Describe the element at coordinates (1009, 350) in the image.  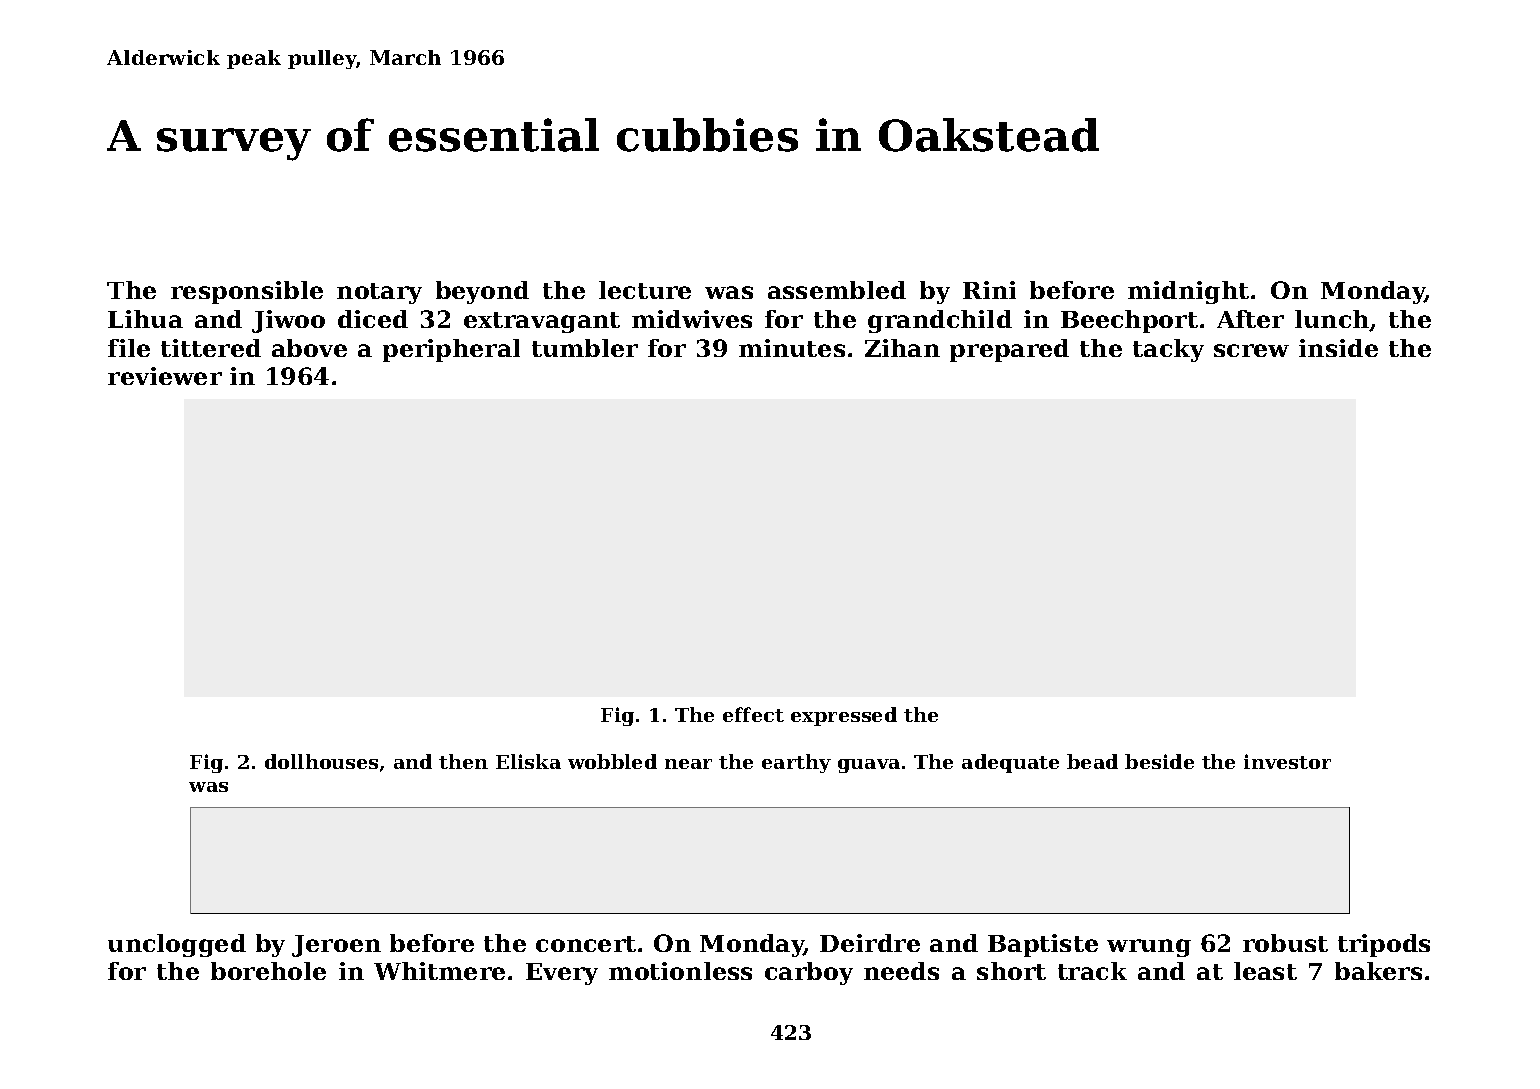
I see `prepared` at that location.
